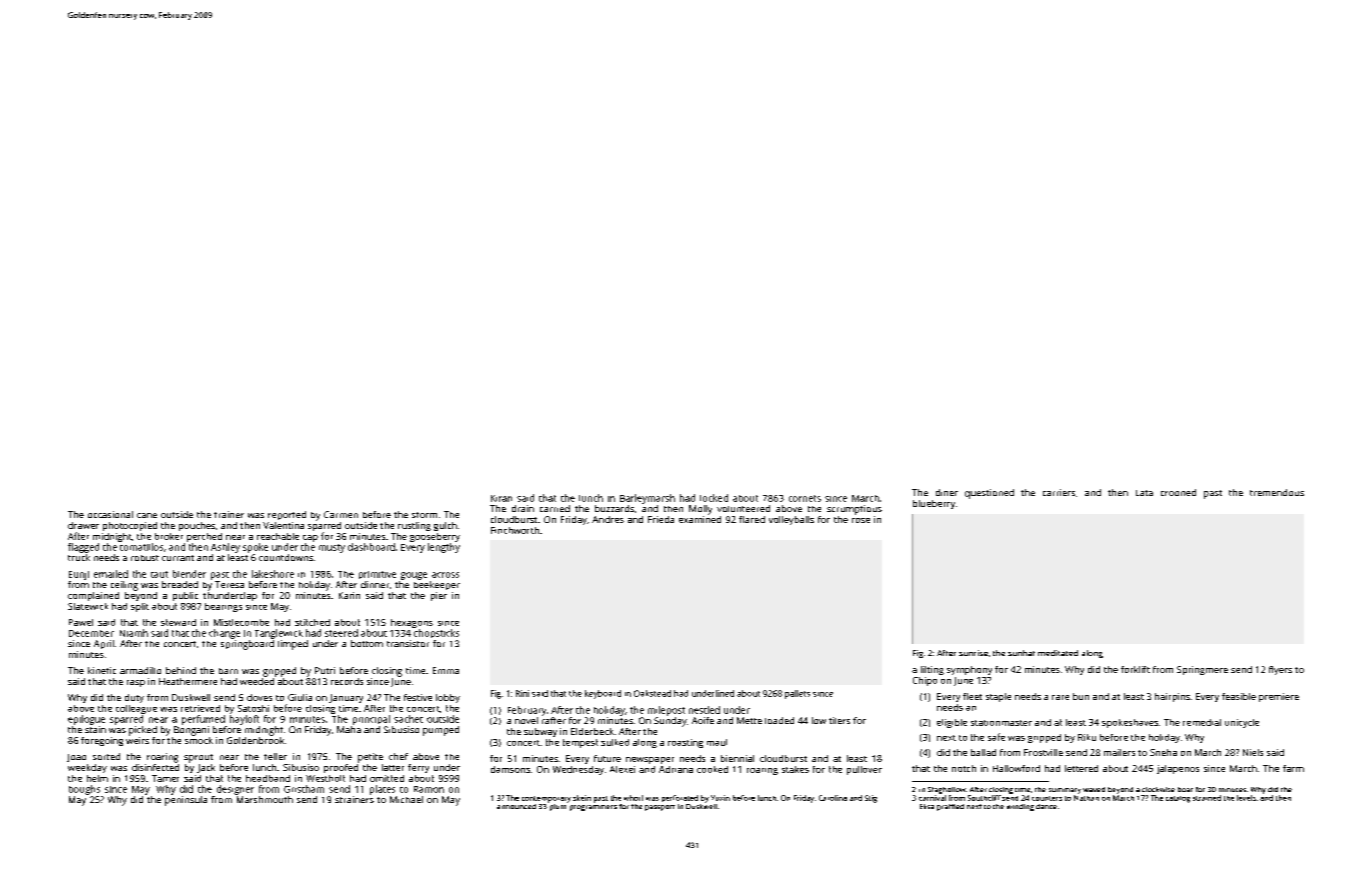 The image size is (1372, 887). Describe the element at coordinates (1046, 806) in the screenshot. I see `dance` at that location.
